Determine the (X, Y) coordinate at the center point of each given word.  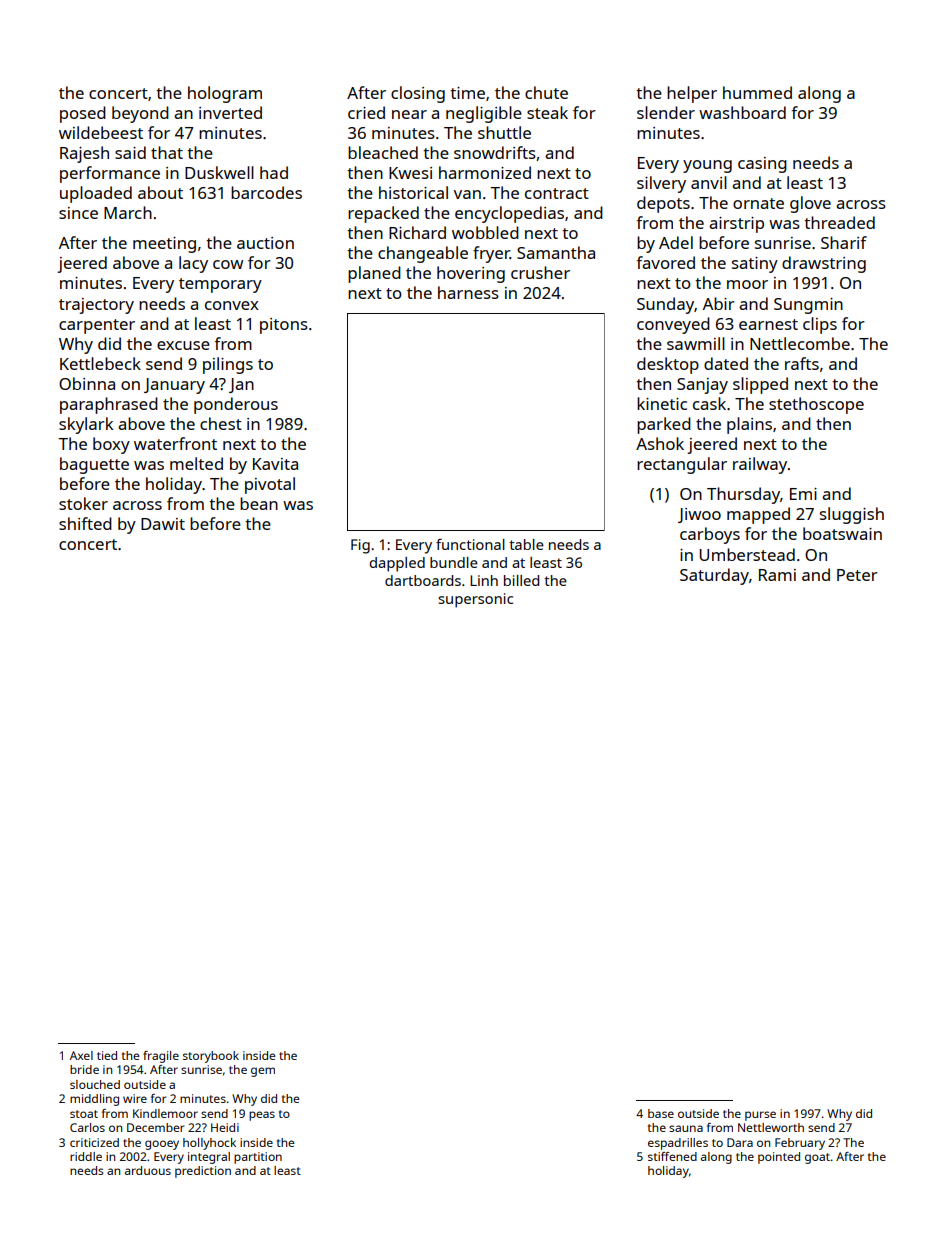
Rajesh (84, 154)
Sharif (844, 242)
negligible (484, 114)
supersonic (475, 600)
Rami (777, 575)
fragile (161, 1057)
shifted (85, 523)
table (526, 544)
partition (258, 1158)
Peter (857, 575)
